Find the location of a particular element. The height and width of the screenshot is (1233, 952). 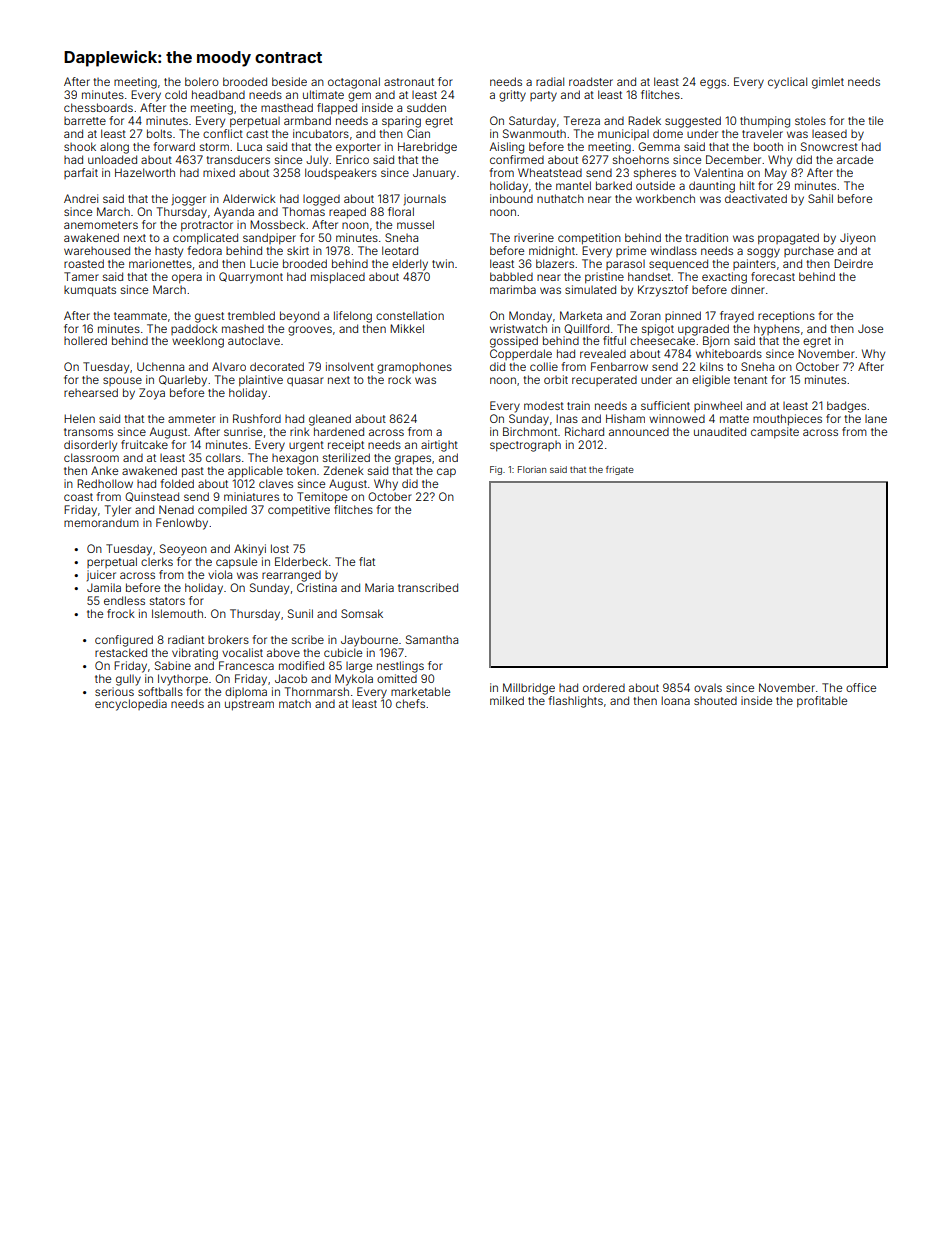

campsite is located at coordinates (775, 433).
